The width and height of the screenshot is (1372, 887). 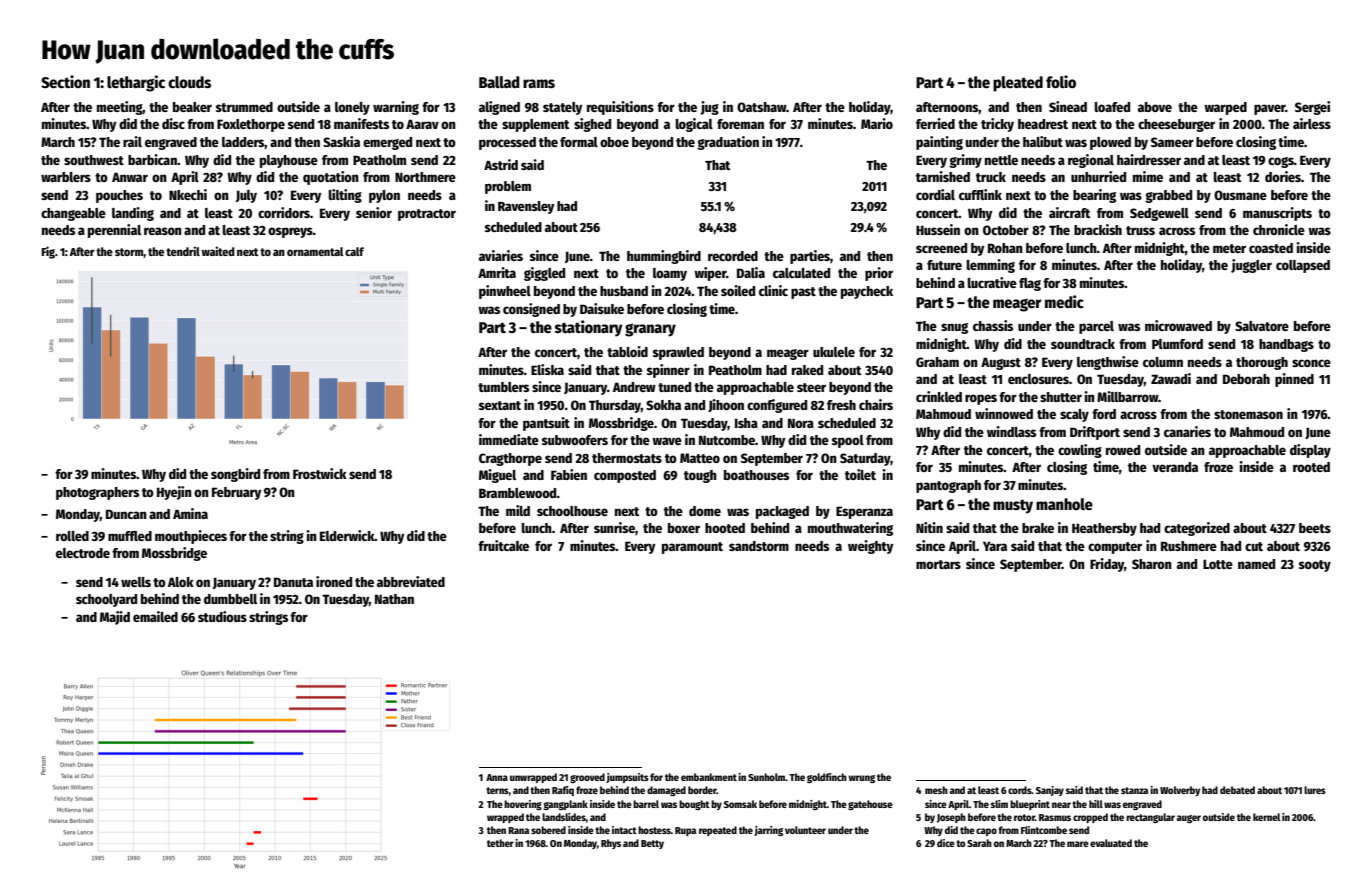 I want to click on lengthwise, so click(x=1108, y=363).
